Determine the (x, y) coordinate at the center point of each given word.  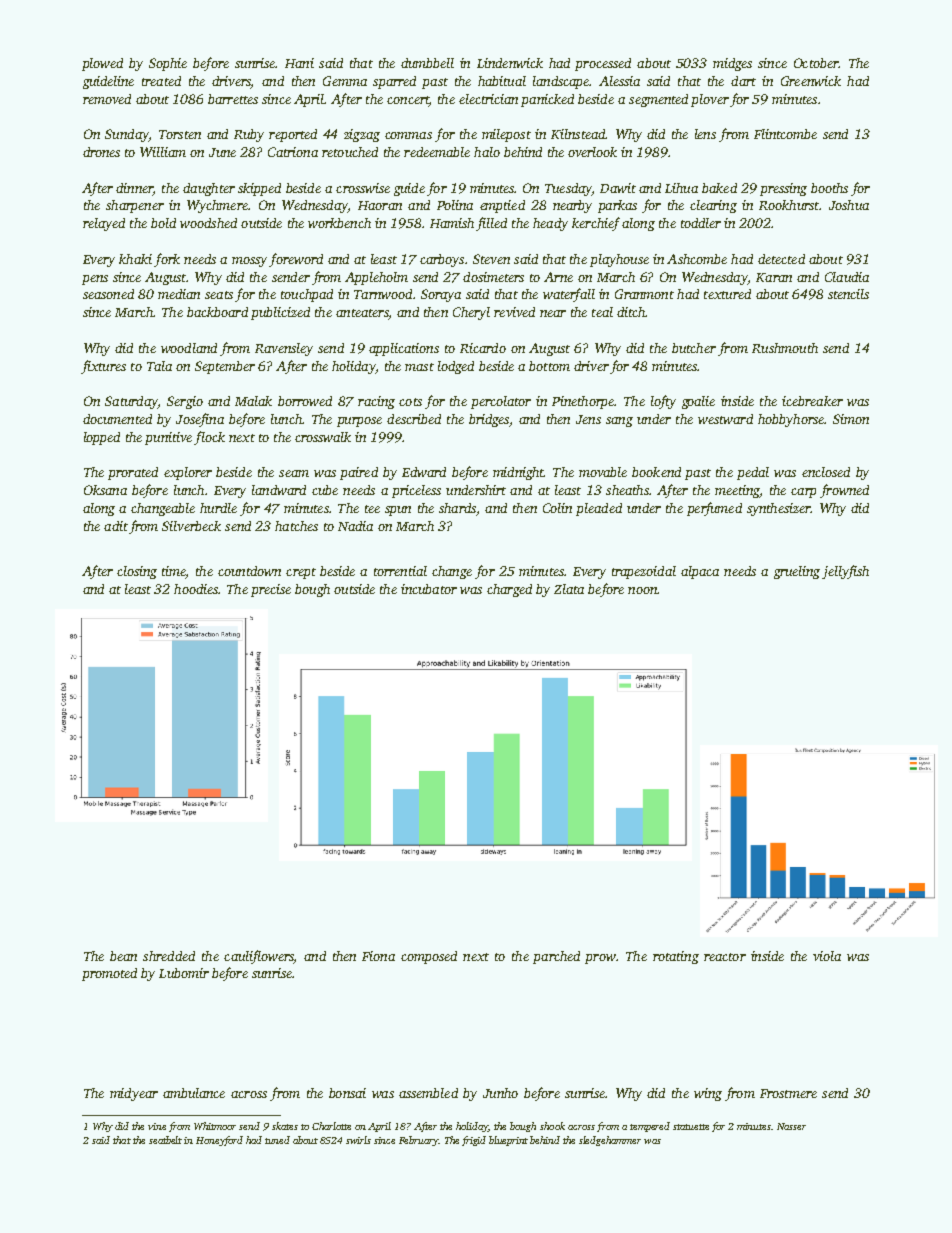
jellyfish (845, 572)
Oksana (105, 490)
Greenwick (811, 81)
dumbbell (427, 63)
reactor (725, 957)
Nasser (791, 1126)
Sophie (168, 64)
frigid (474, 1141)
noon (643, 590)
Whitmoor (215, 1126)
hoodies (196, 589)
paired (359, 473)
